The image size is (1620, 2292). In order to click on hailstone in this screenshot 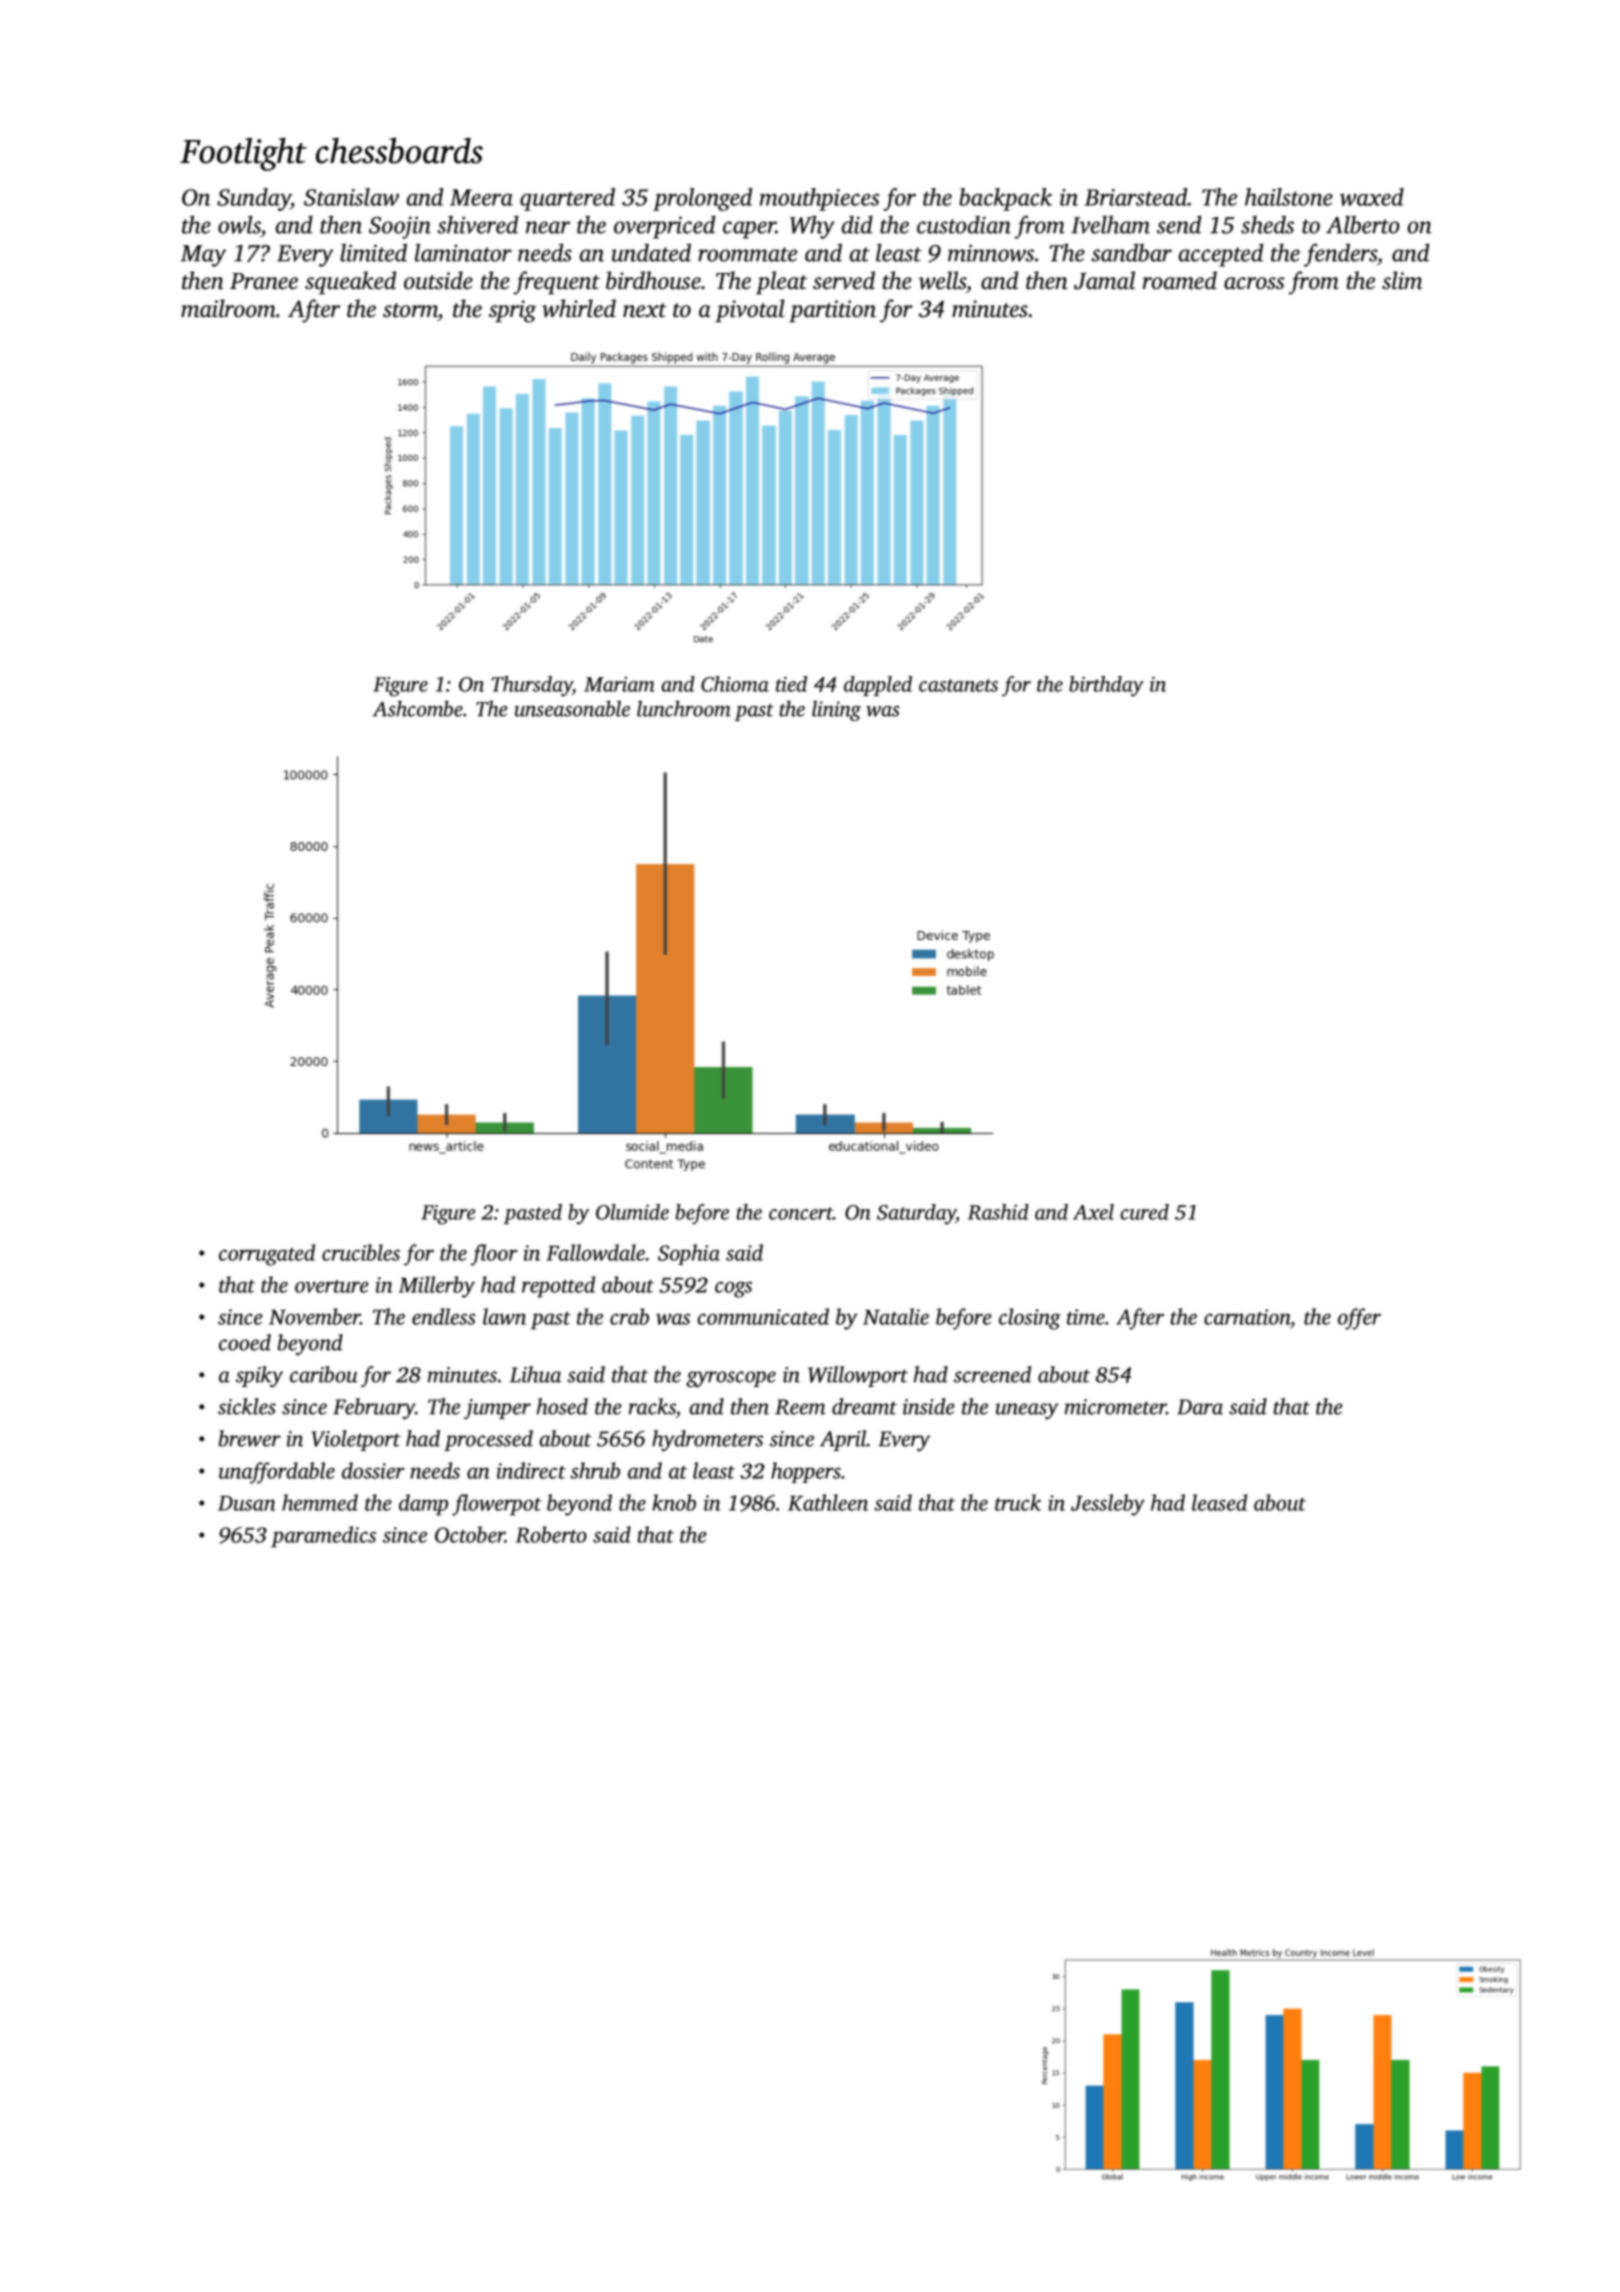, I will do `click(1289, 197)`.
